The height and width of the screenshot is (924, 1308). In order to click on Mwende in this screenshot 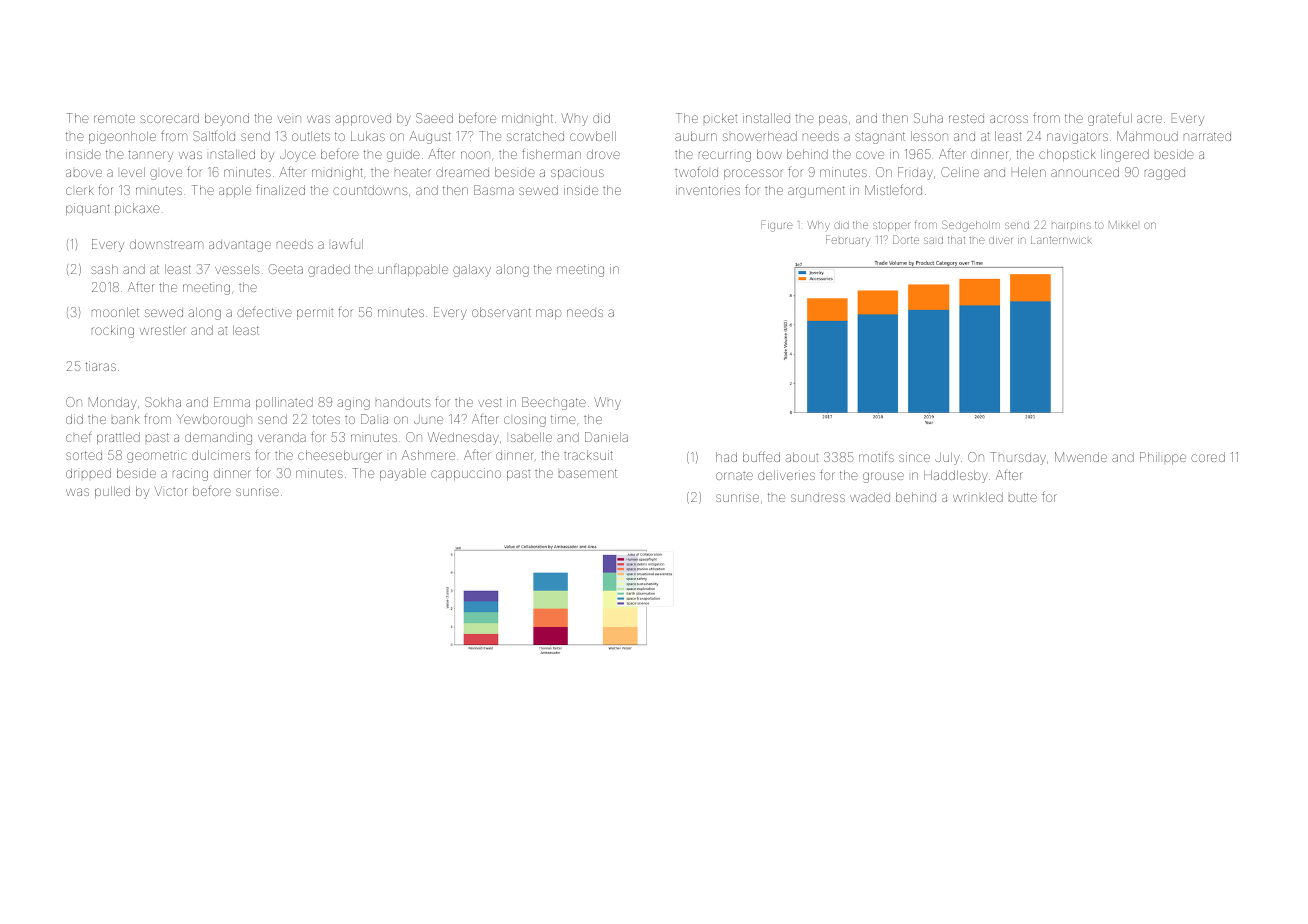, I will do `click(1081, 457)`.
